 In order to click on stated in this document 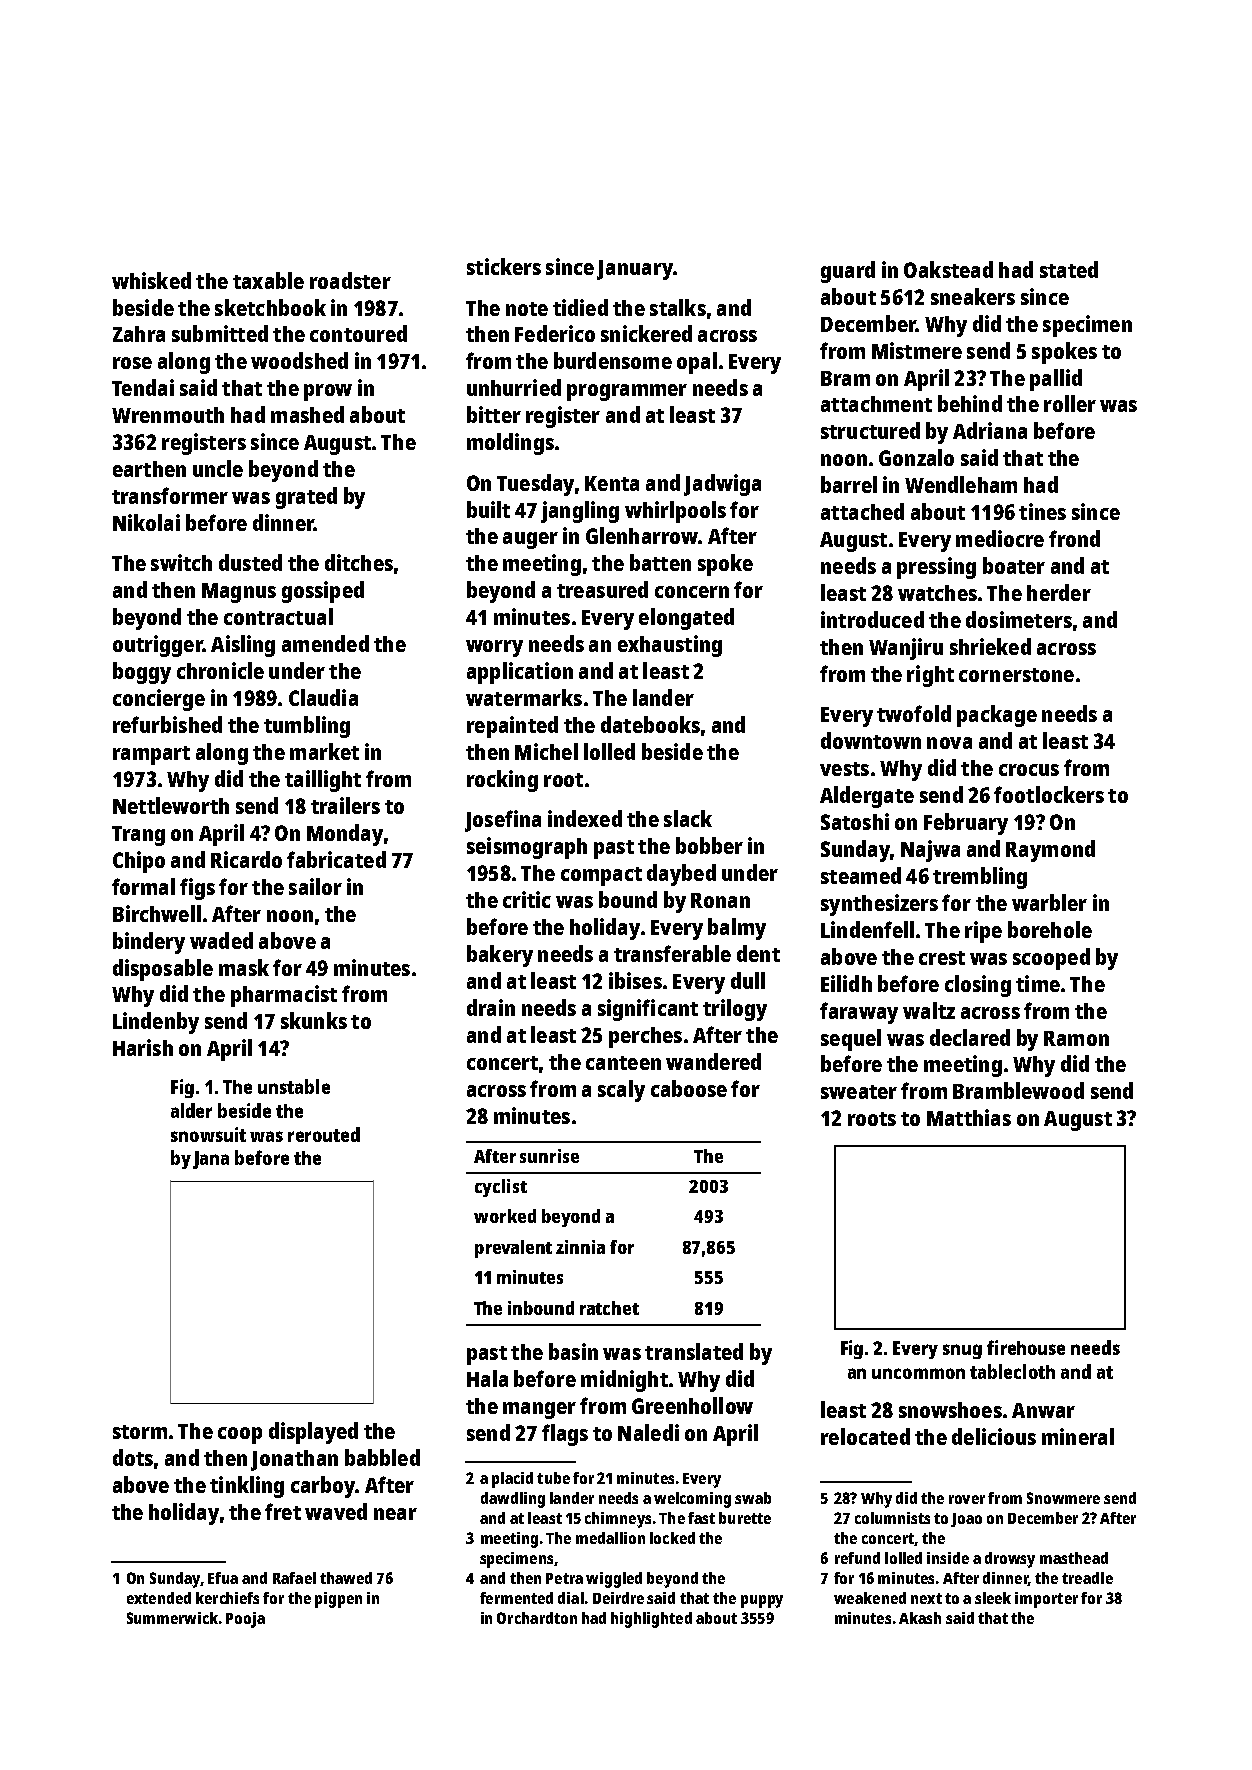, I will do `click(1069, 269)`.
